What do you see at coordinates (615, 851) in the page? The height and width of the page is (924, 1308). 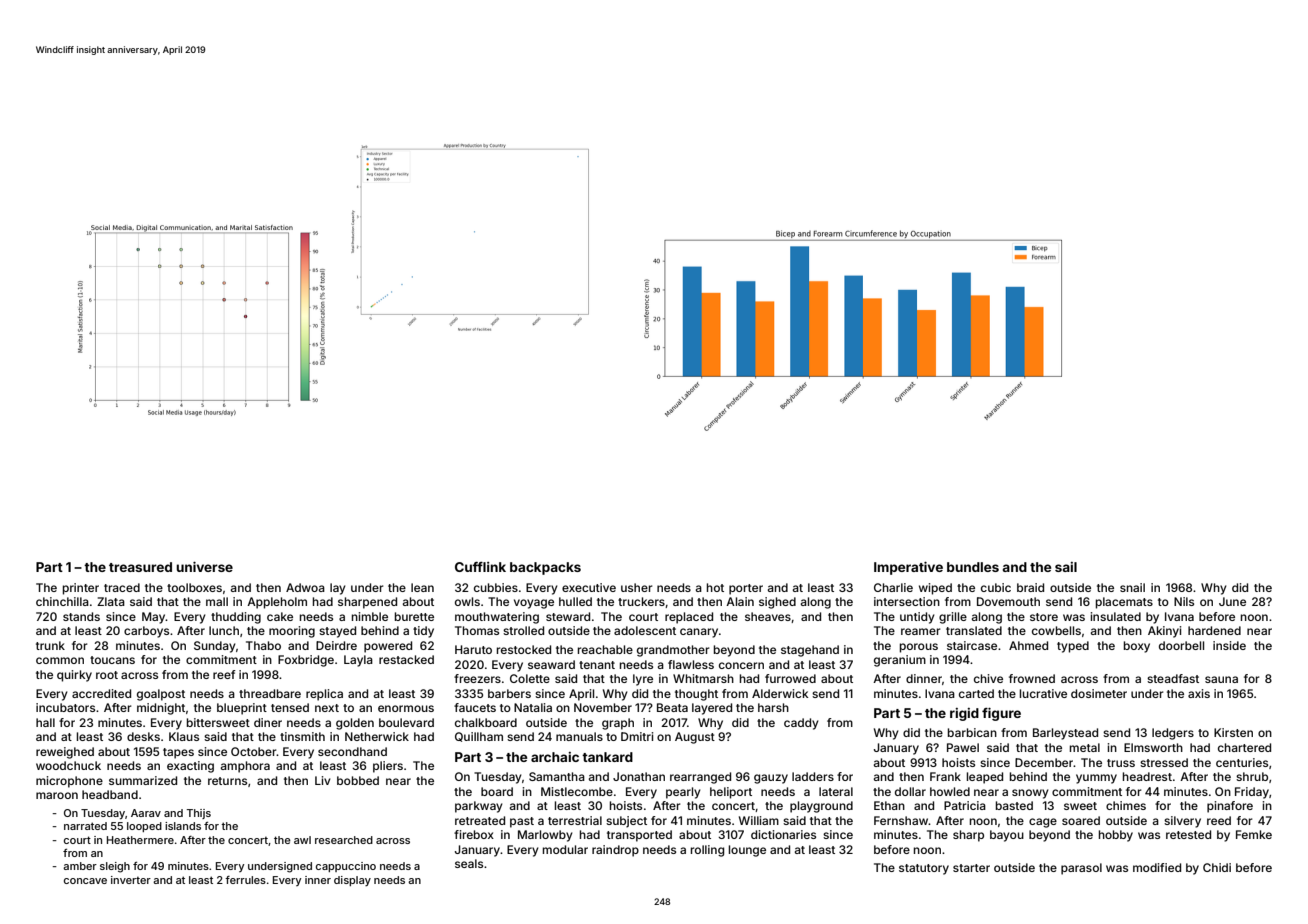 I see `raindrop` at bounding box center [615, 851].
